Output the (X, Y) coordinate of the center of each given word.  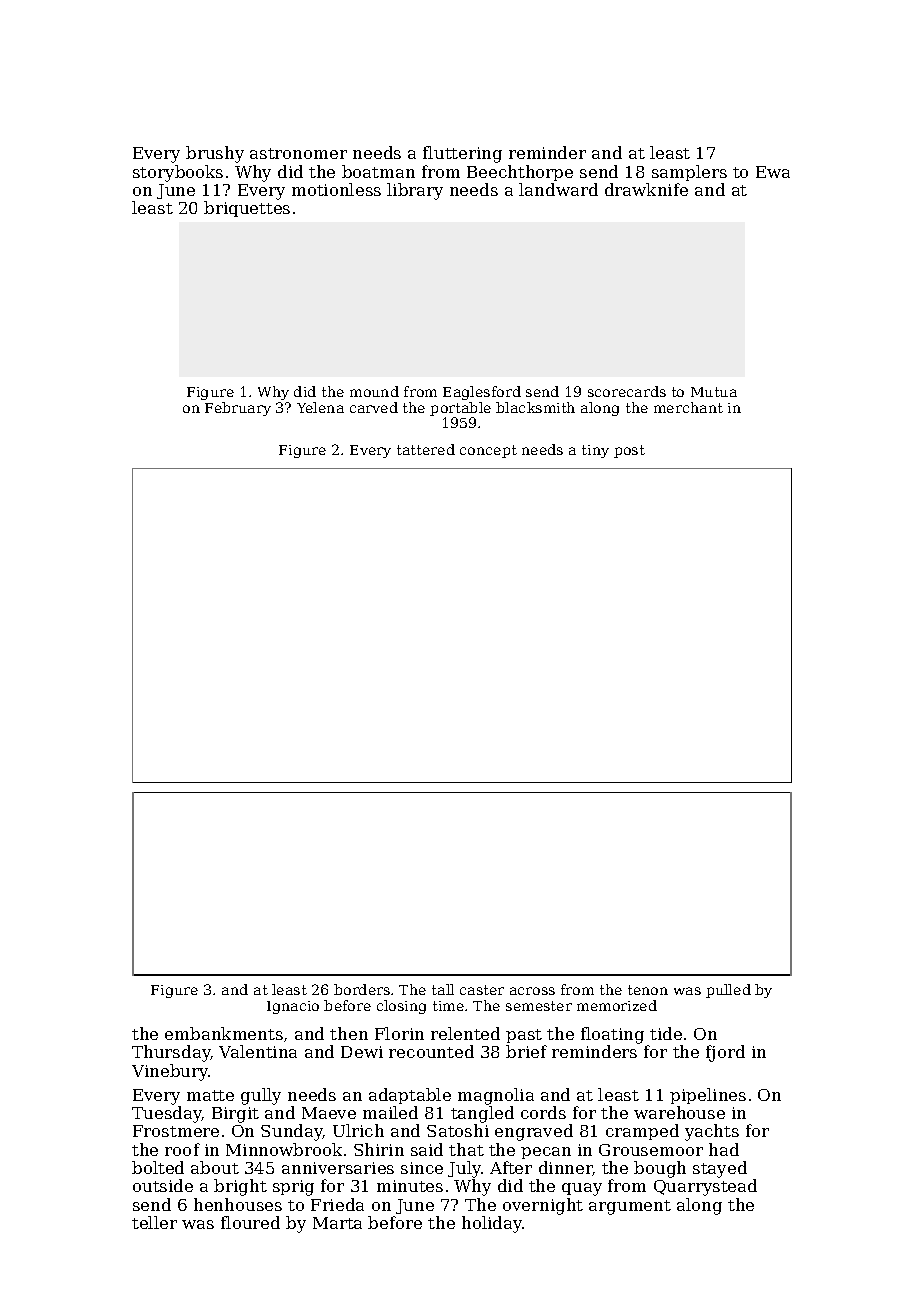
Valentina (258, 1051)
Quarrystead (705, 1187)
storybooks (178, 173)
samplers (689, 173)
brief (526, 1051)
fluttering (462, 154)
